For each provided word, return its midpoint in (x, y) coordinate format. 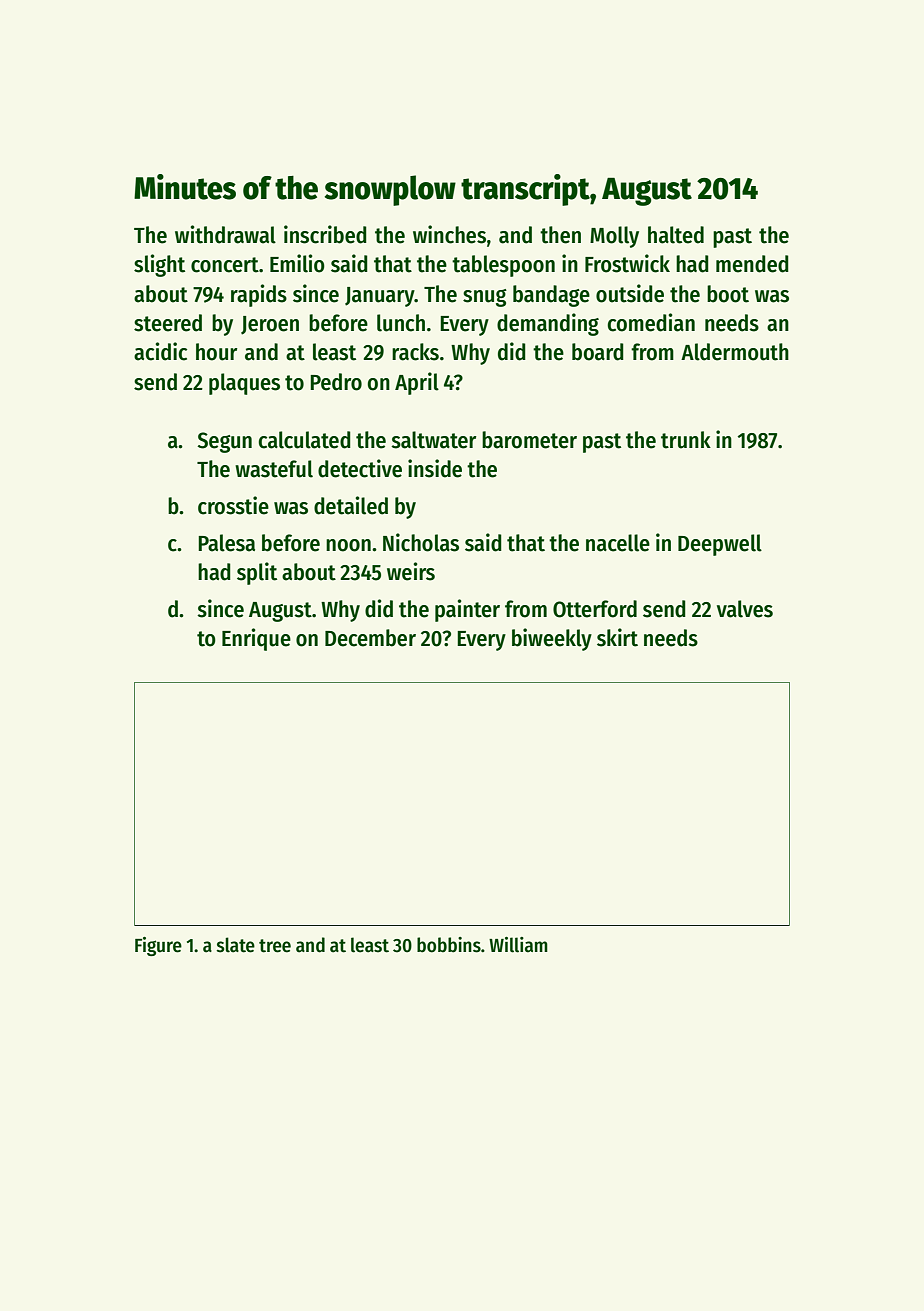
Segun (224, 442)
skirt (617, 637)
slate (235, 945)
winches (449, 234)
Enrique (256, 639)
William (518, 945)
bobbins (449, 945)
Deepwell (720, 545)
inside (435, 468)
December (370, 638)
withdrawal (225, 234)
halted (676, 235)
